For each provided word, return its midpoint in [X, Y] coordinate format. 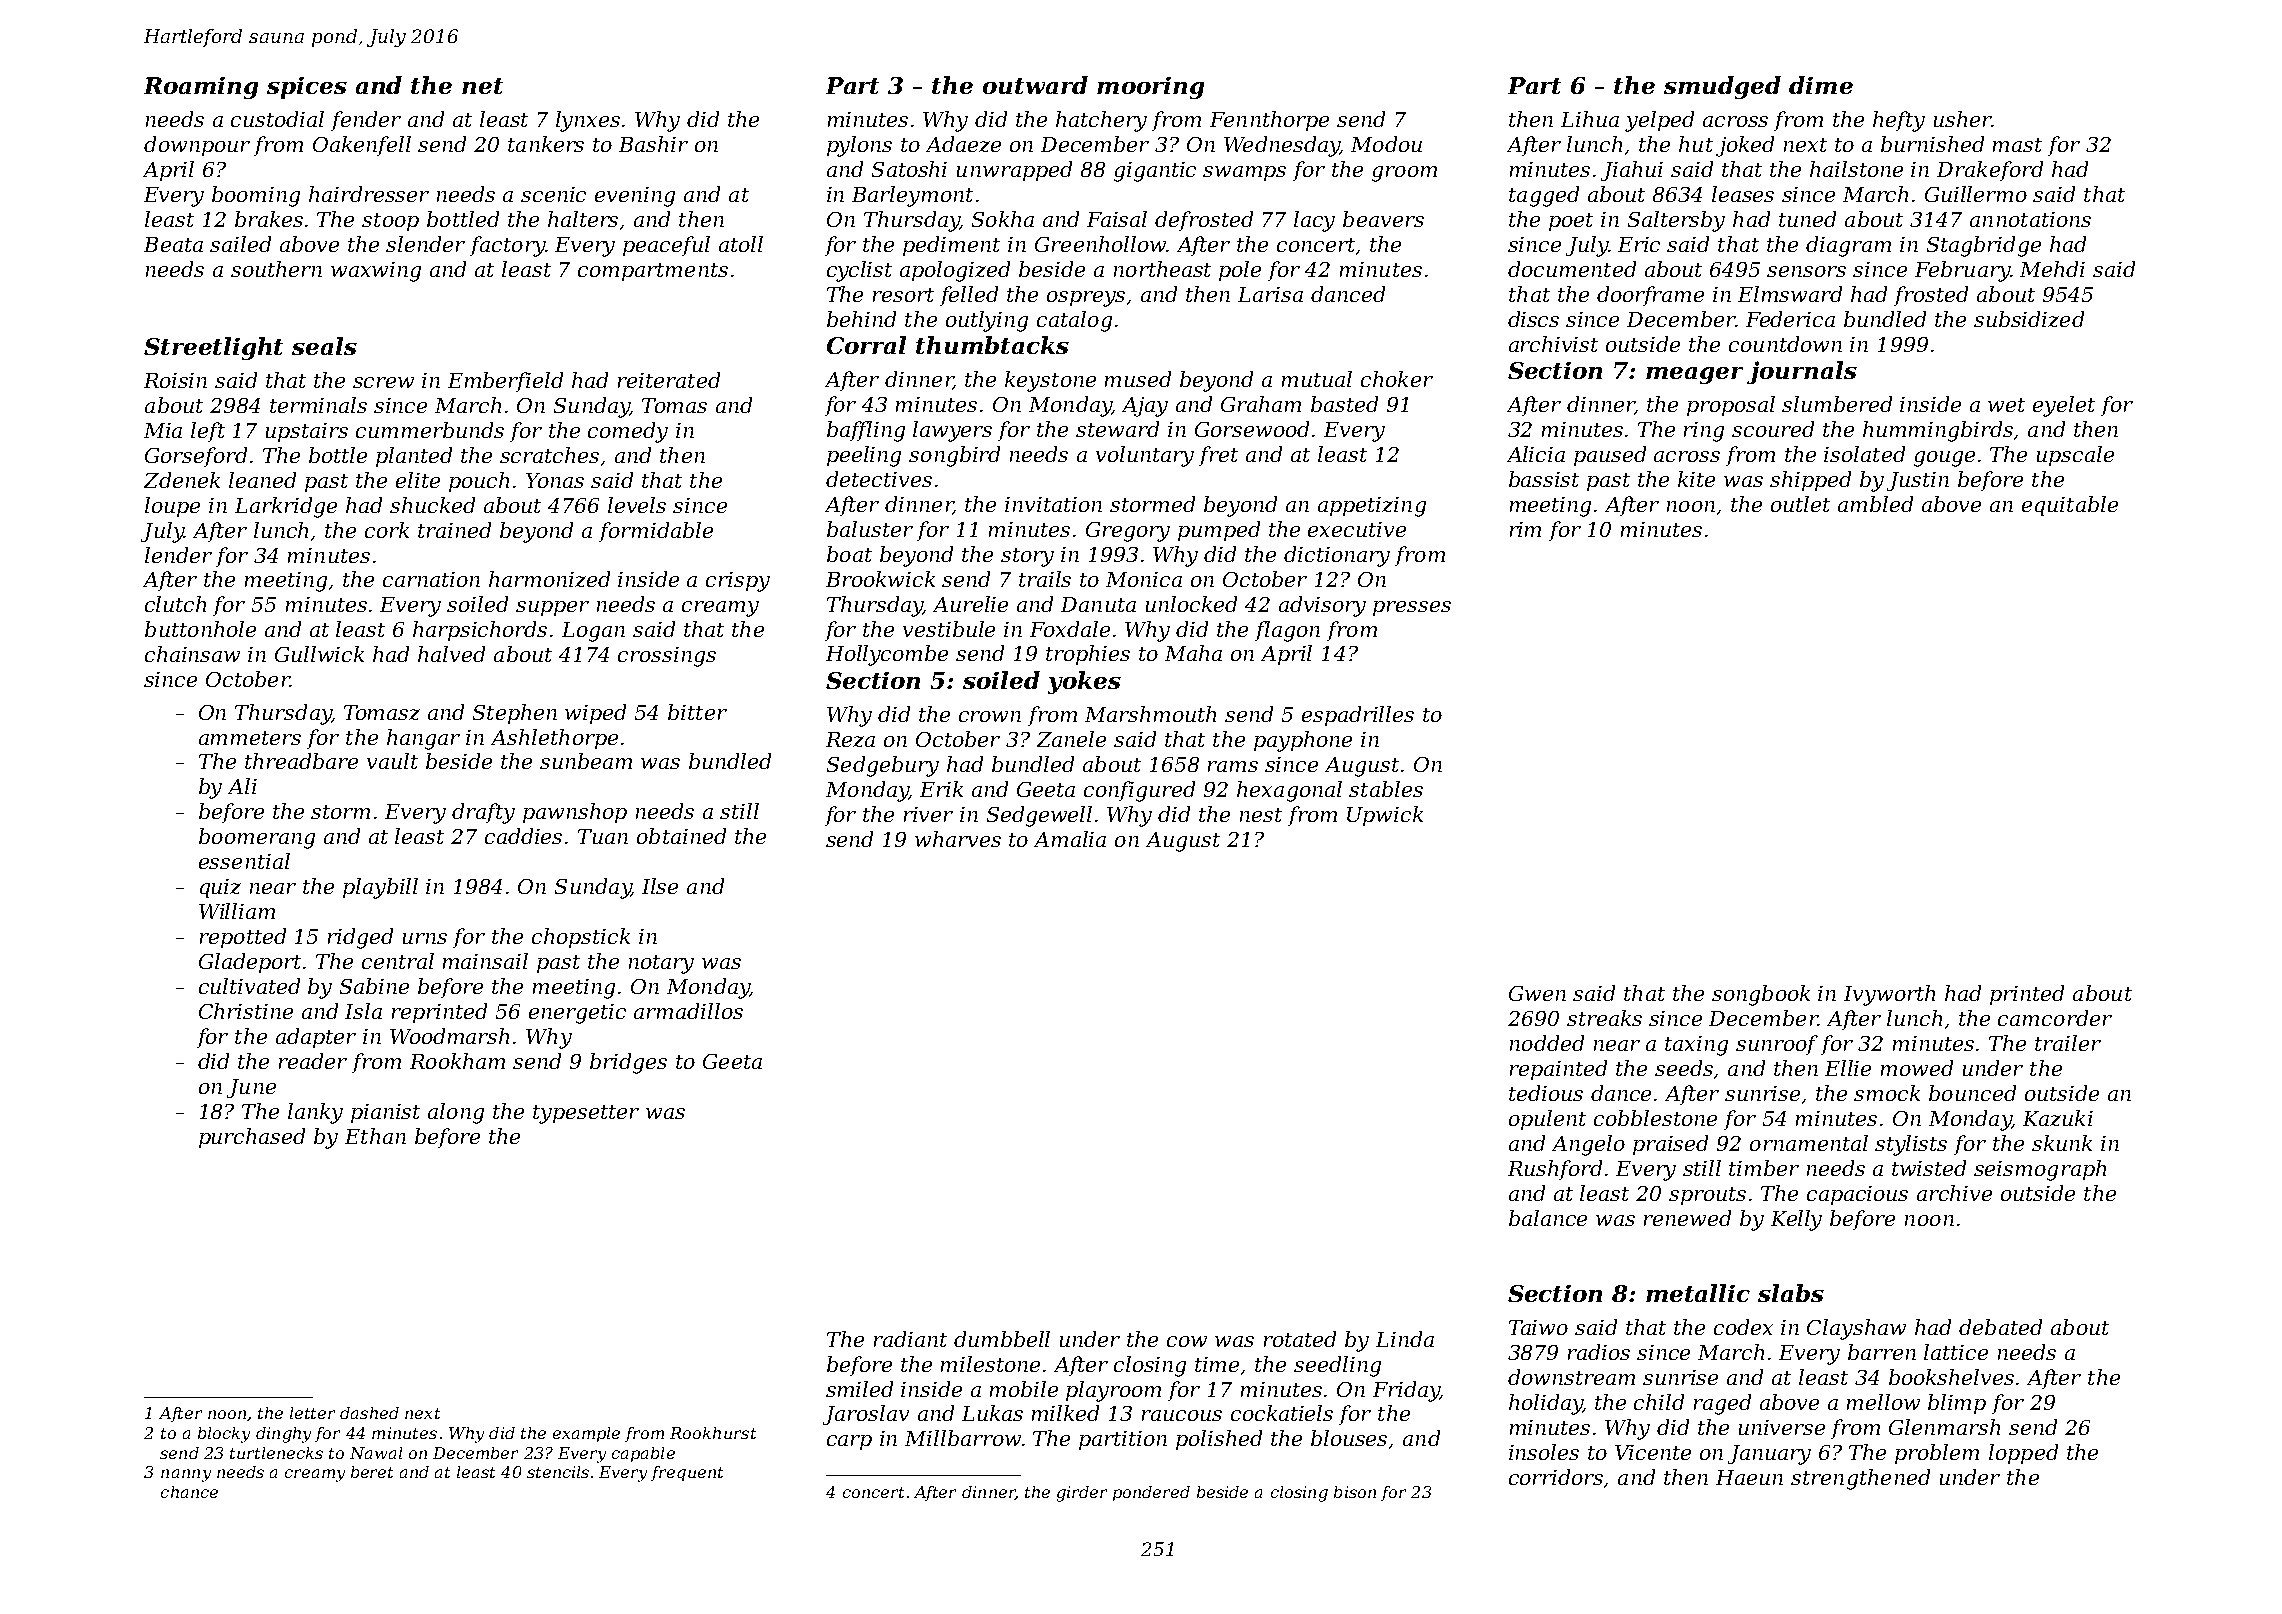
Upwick [1385, 816]
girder [1082, 1494]
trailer [2068, 1043]
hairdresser [369, 194]
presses [1412, 608]
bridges [628, 1063]
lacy [1314, 221]
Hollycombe [887, 655]
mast [2017, 145]
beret [372, 1472]
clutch [175, 604]
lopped [2023, 1454]
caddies [523, 836]
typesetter [586, 1114]
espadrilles [1358, 716]
